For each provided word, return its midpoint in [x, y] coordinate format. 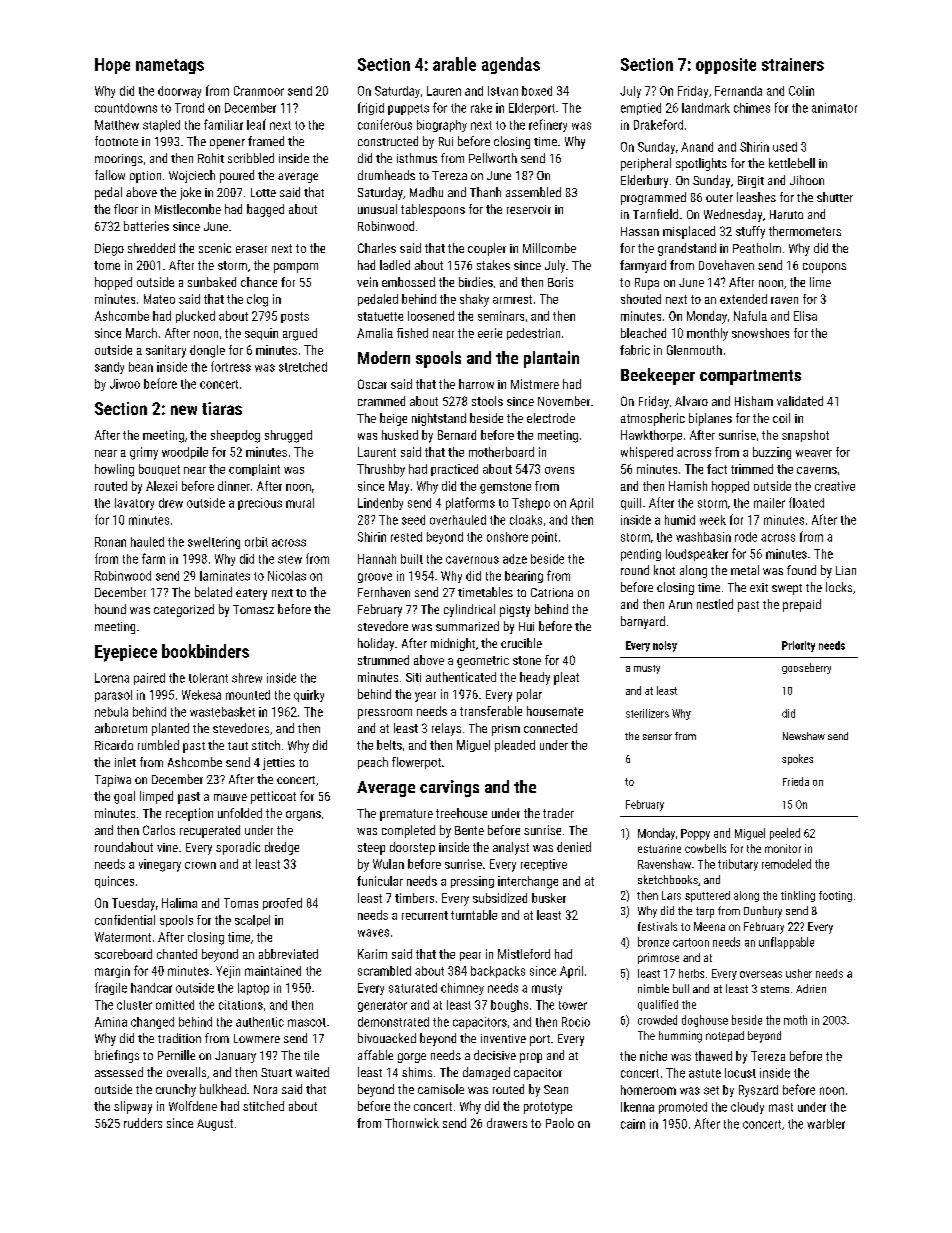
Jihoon [807, 180]
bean [141, 367]
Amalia [375, 333]
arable [454, 64]
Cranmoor [259, 91]
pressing [472, 882]
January [235, 1057]
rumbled [158, 745]
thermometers [805, 231]
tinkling [798, 896]
